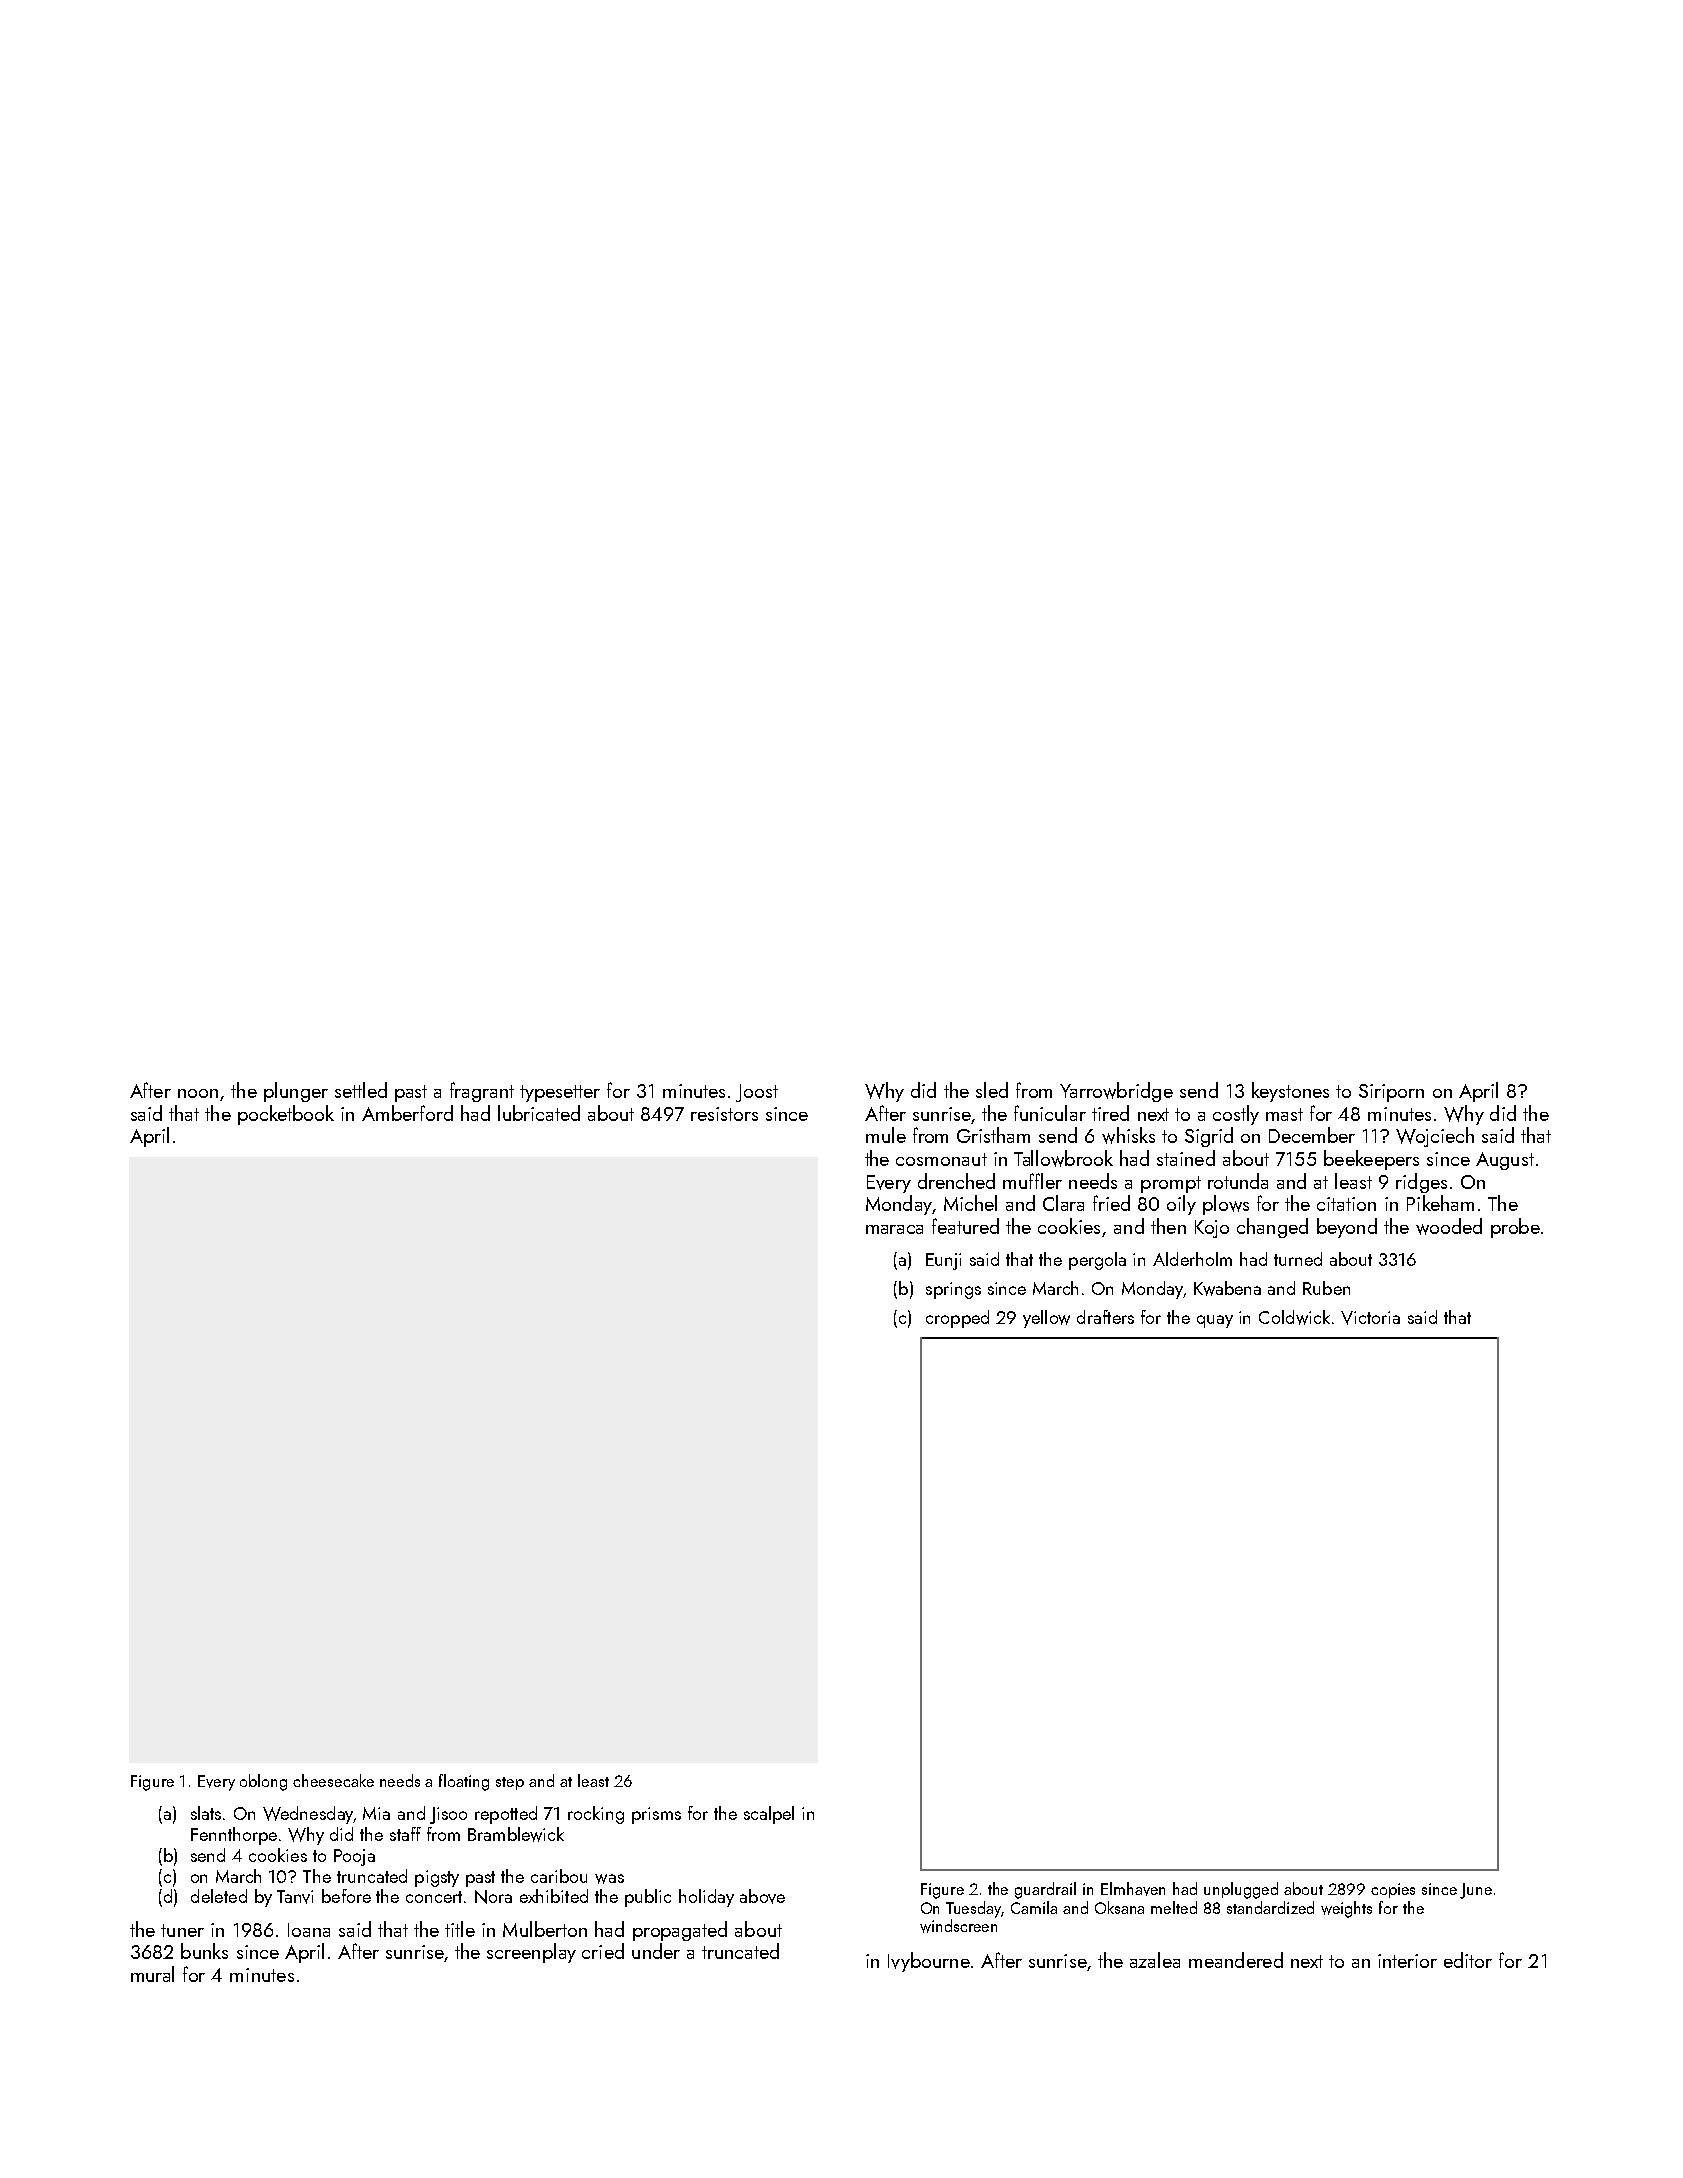 Image resolution: width=1683 pixels, height=2178 pixels. I want to click on cropped, so click(957, 1319).
